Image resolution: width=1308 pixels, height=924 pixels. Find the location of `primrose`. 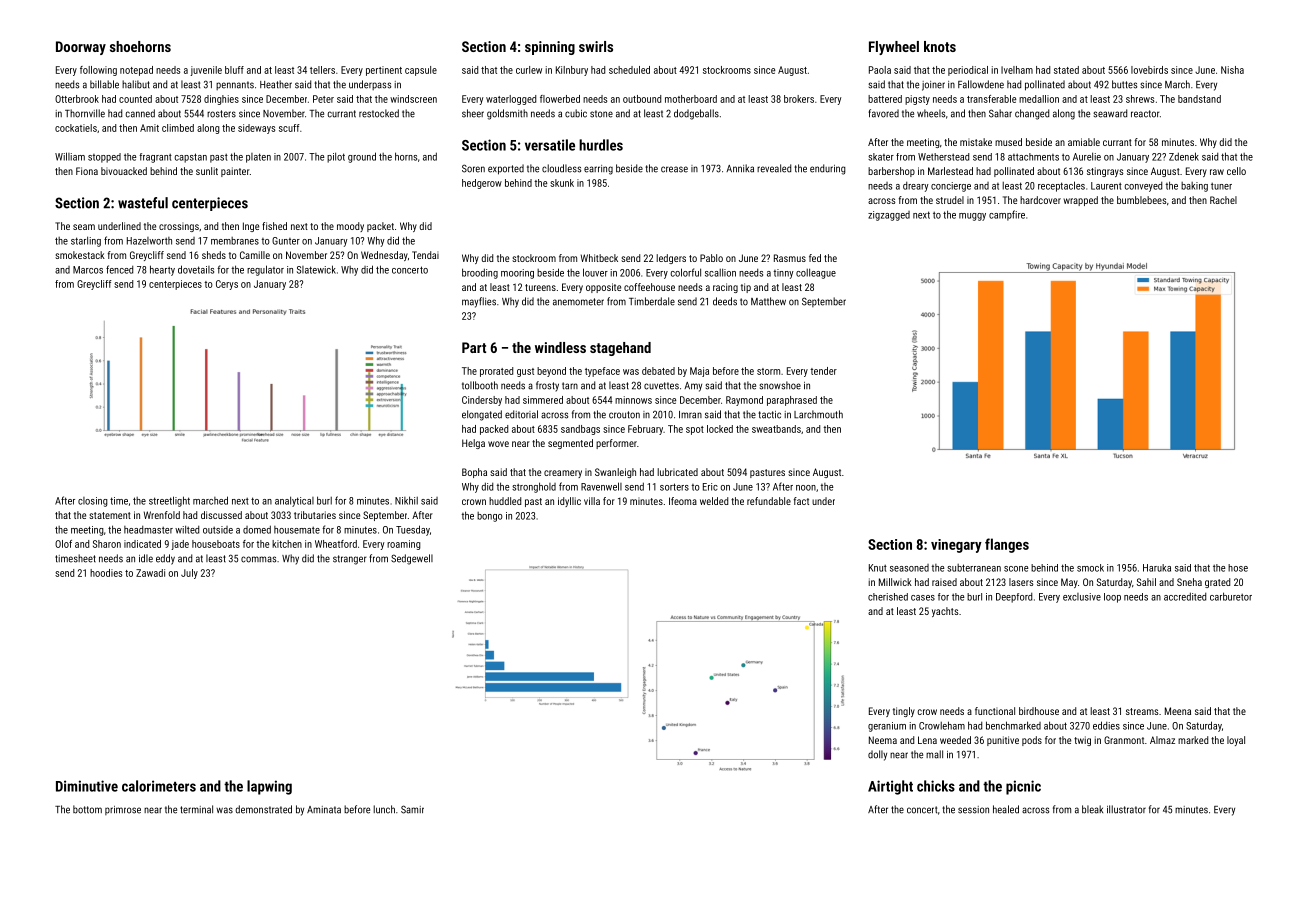

primrose is located at coordinates (123, 810).
